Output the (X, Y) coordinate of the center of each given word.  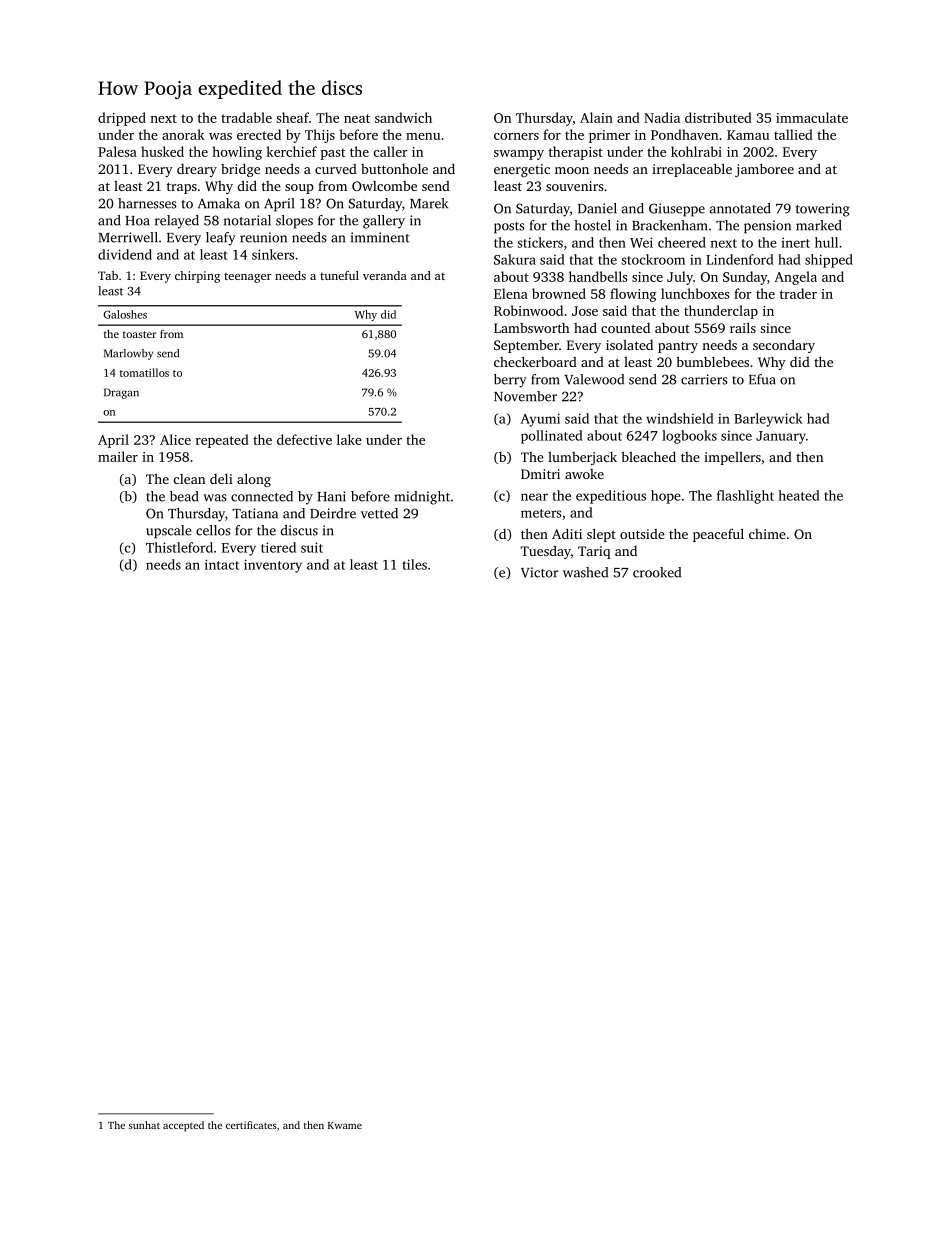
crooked (657, 572)
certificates (251, 1125)
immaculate (812, 117)
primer (609, 136)
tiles (414, 564)
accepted (183, 1126)
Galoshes (125, 314)
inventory (273, 566)
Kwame (345, 1125)
